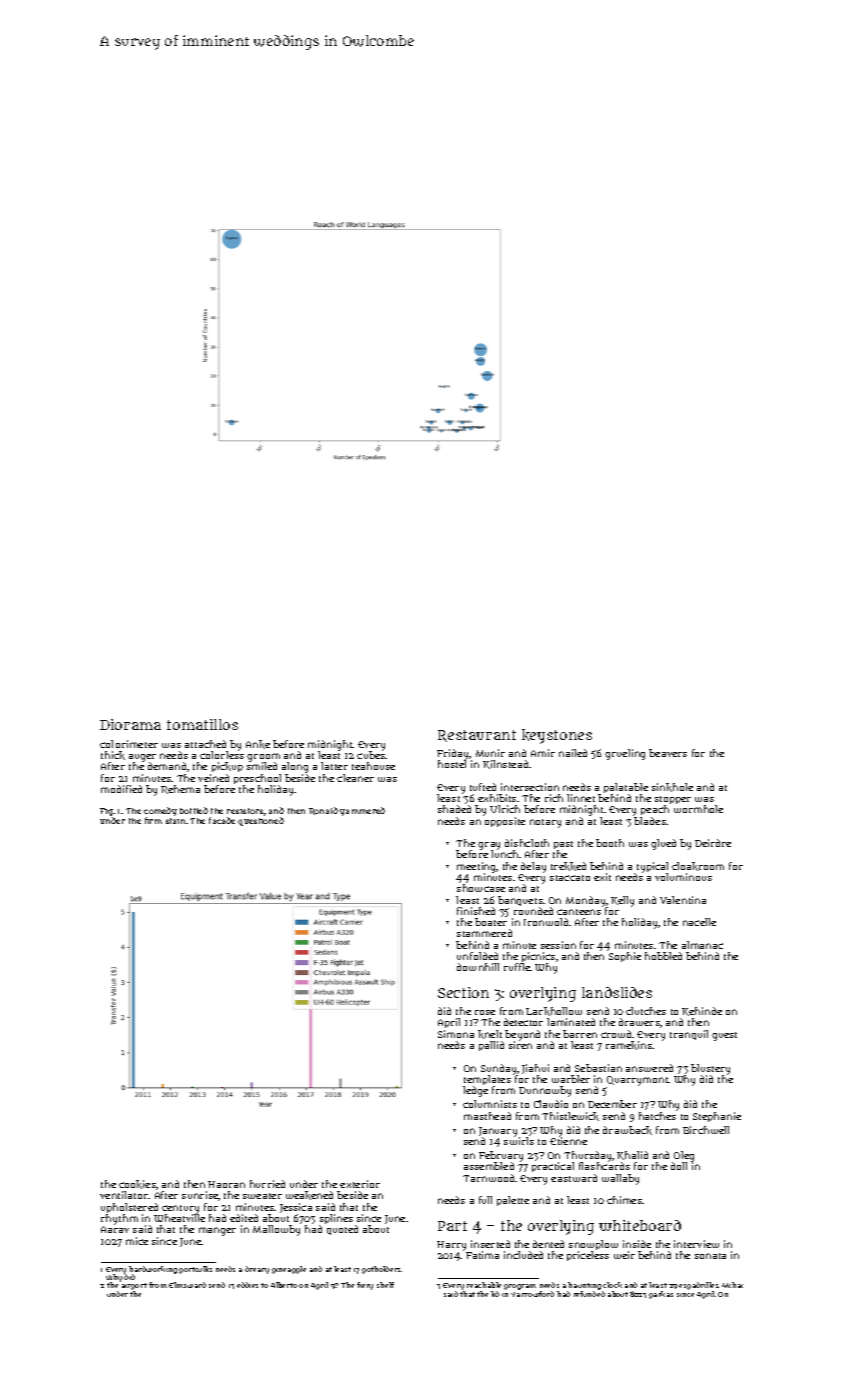  Describe the element at coordinates (652, 867) in the page. I see `typical` at that location.
